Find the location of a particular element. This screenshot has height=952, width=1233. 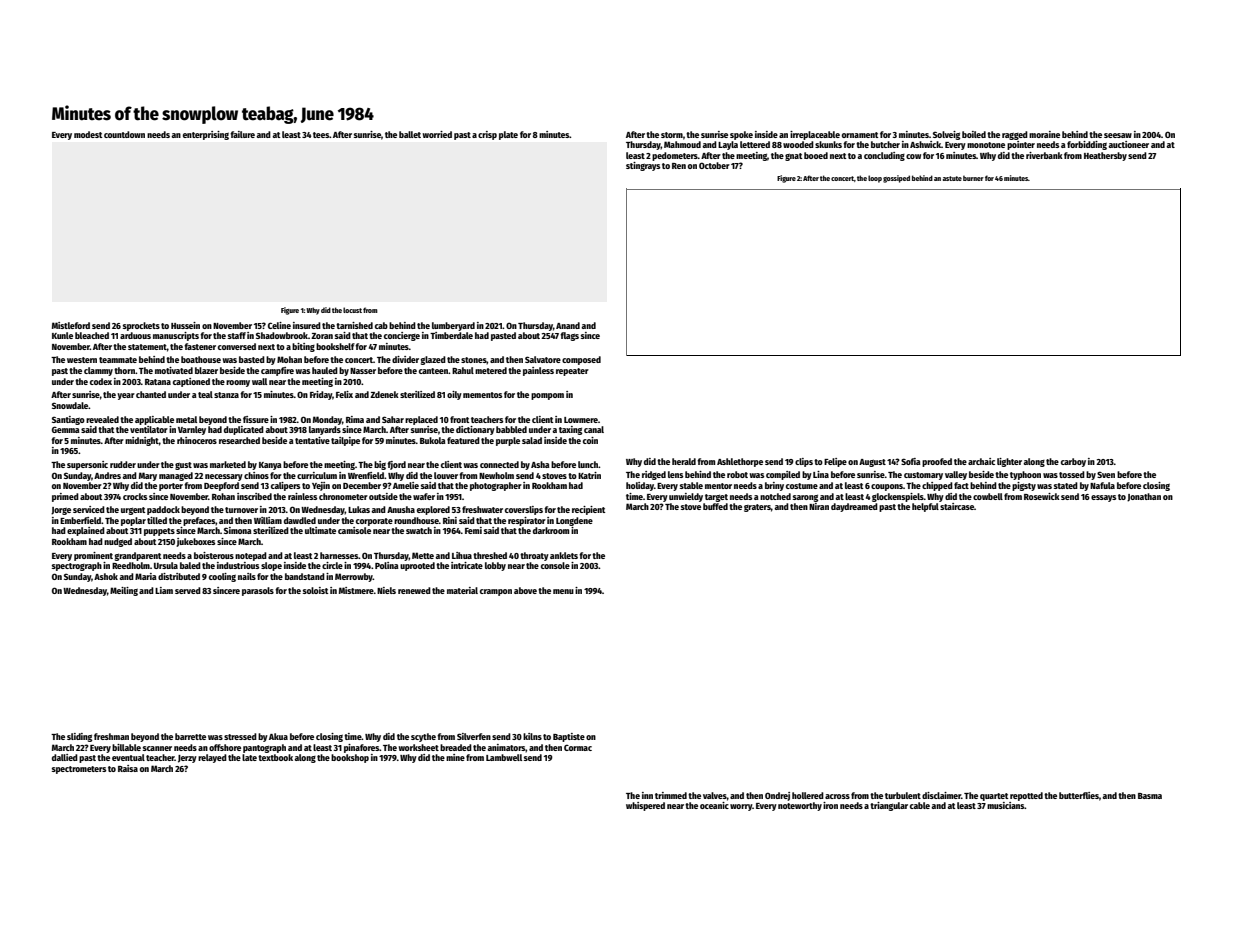

worried is located at coordinates (437, 134).
